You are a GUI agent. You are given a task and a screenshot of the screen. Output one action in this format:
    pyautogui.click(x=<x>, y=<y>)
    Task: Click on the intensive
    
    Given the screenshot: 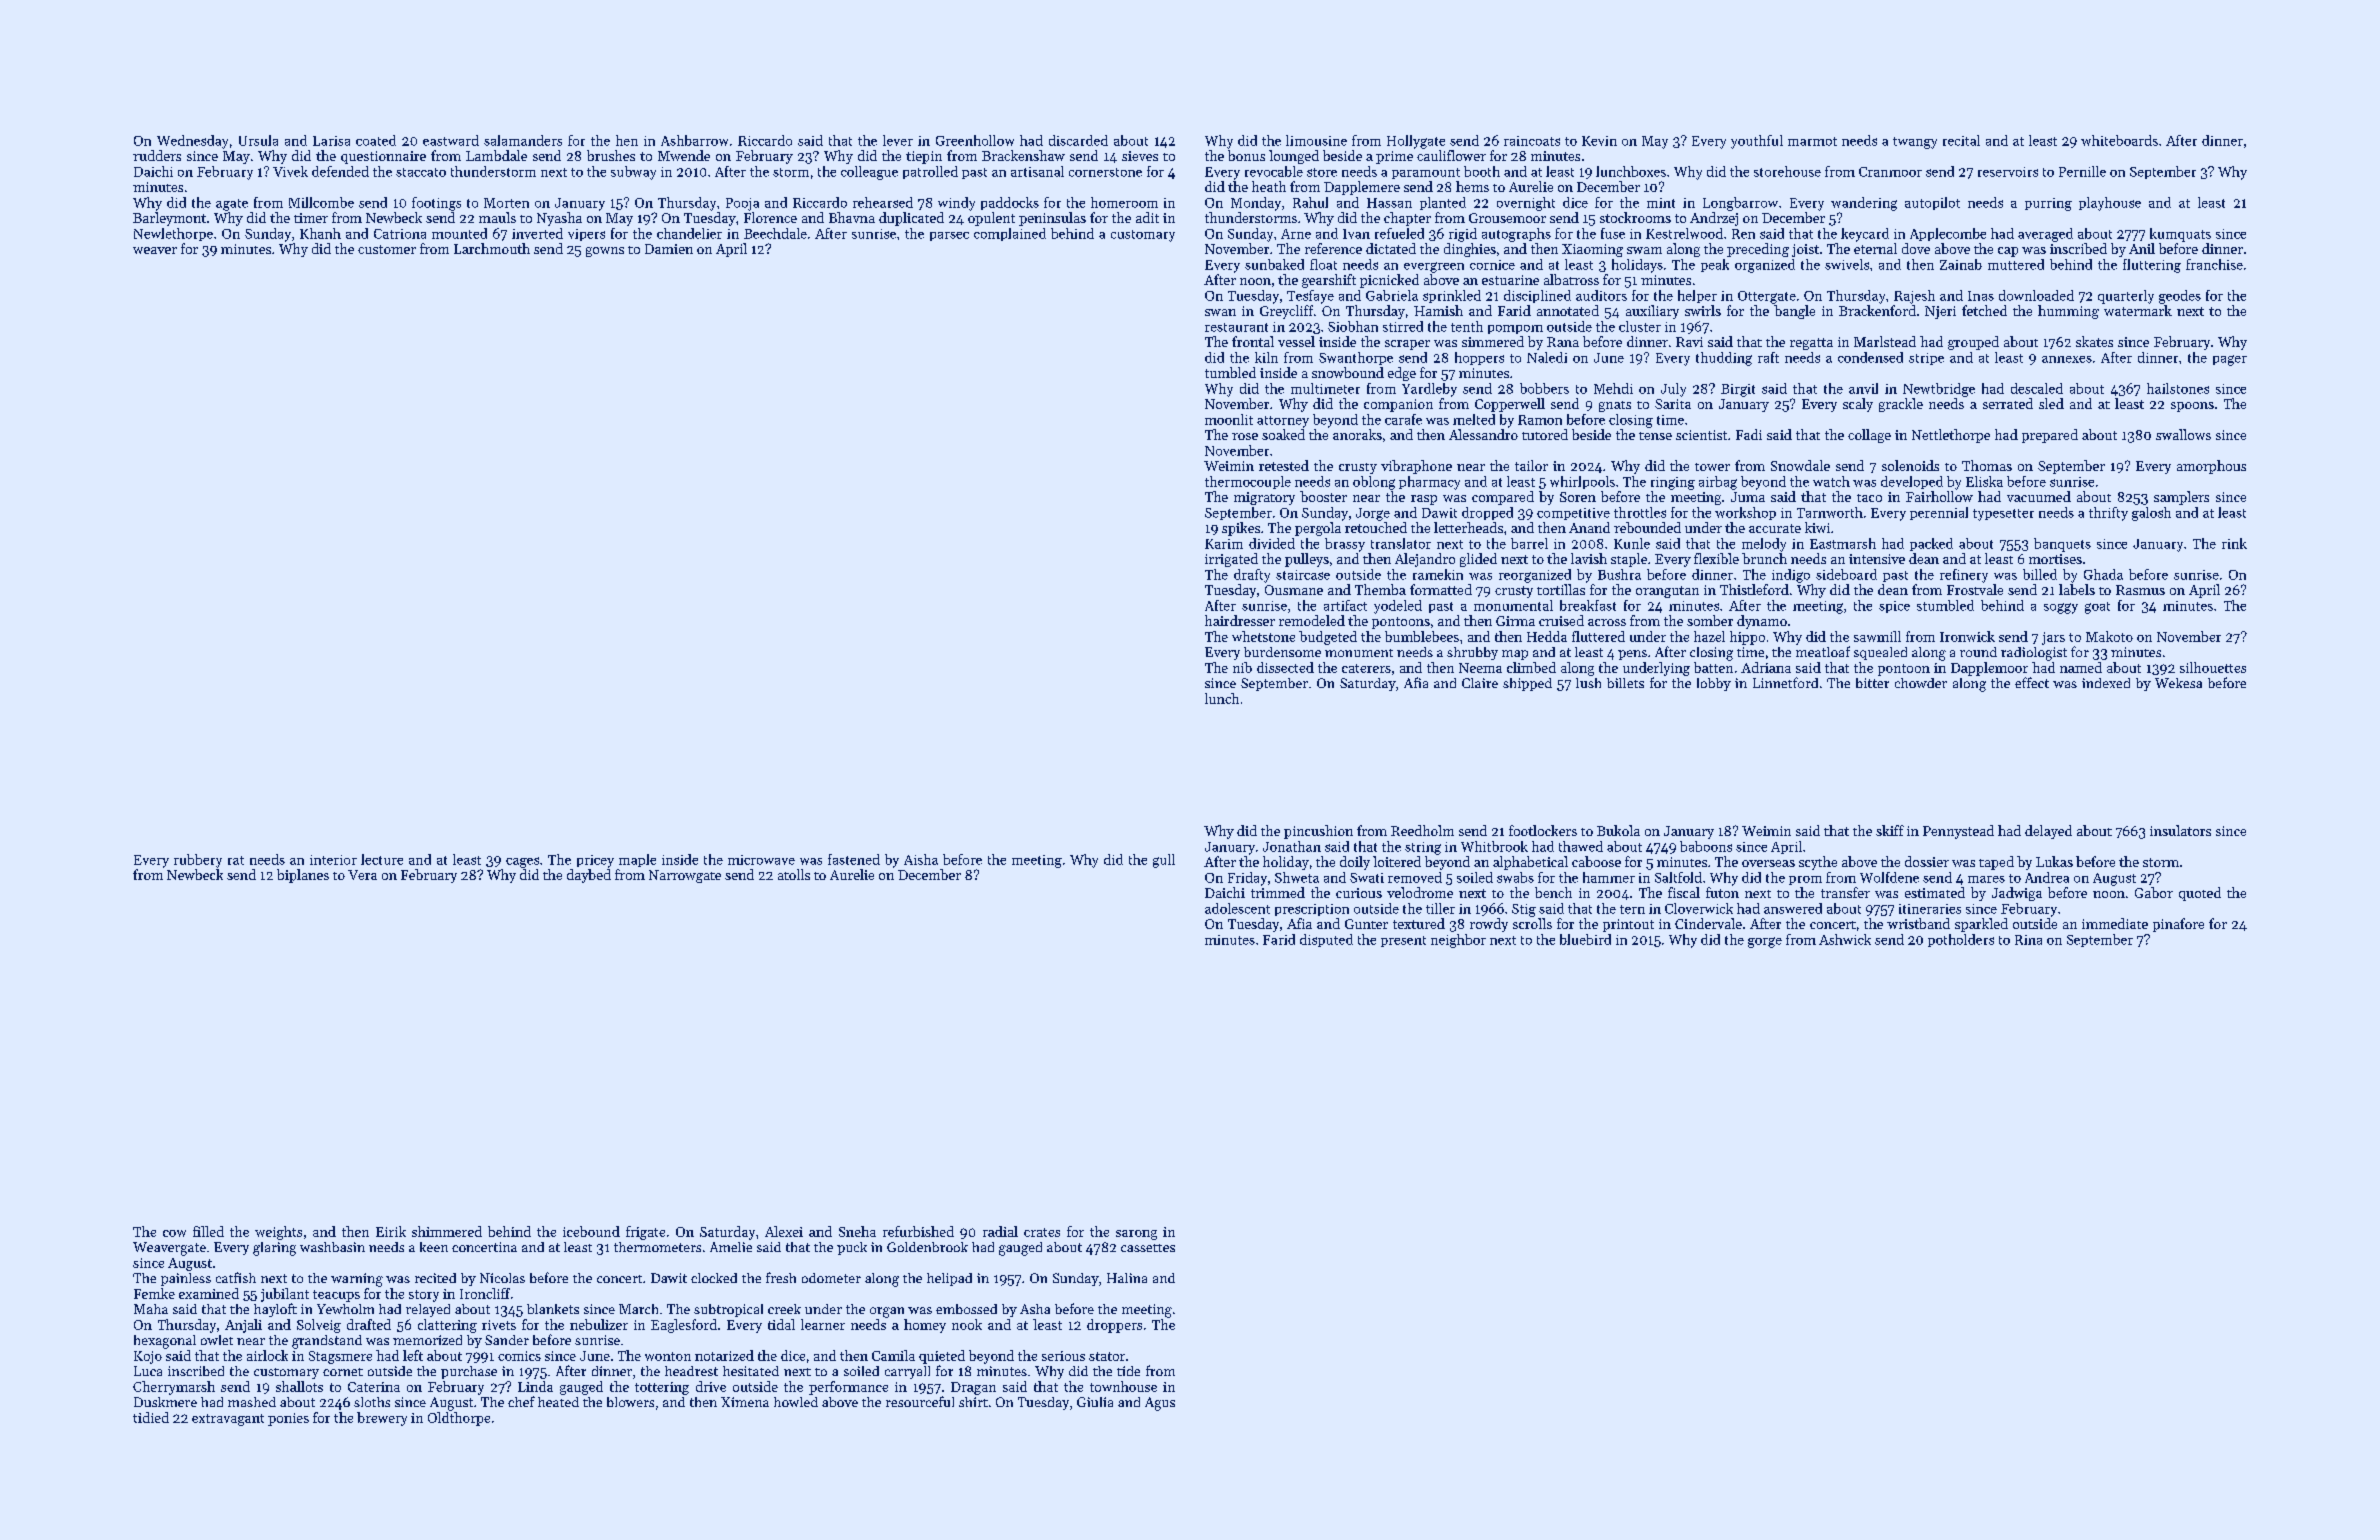 What is the action you would take?
    pyautogui.click(x=1877, y=559)
